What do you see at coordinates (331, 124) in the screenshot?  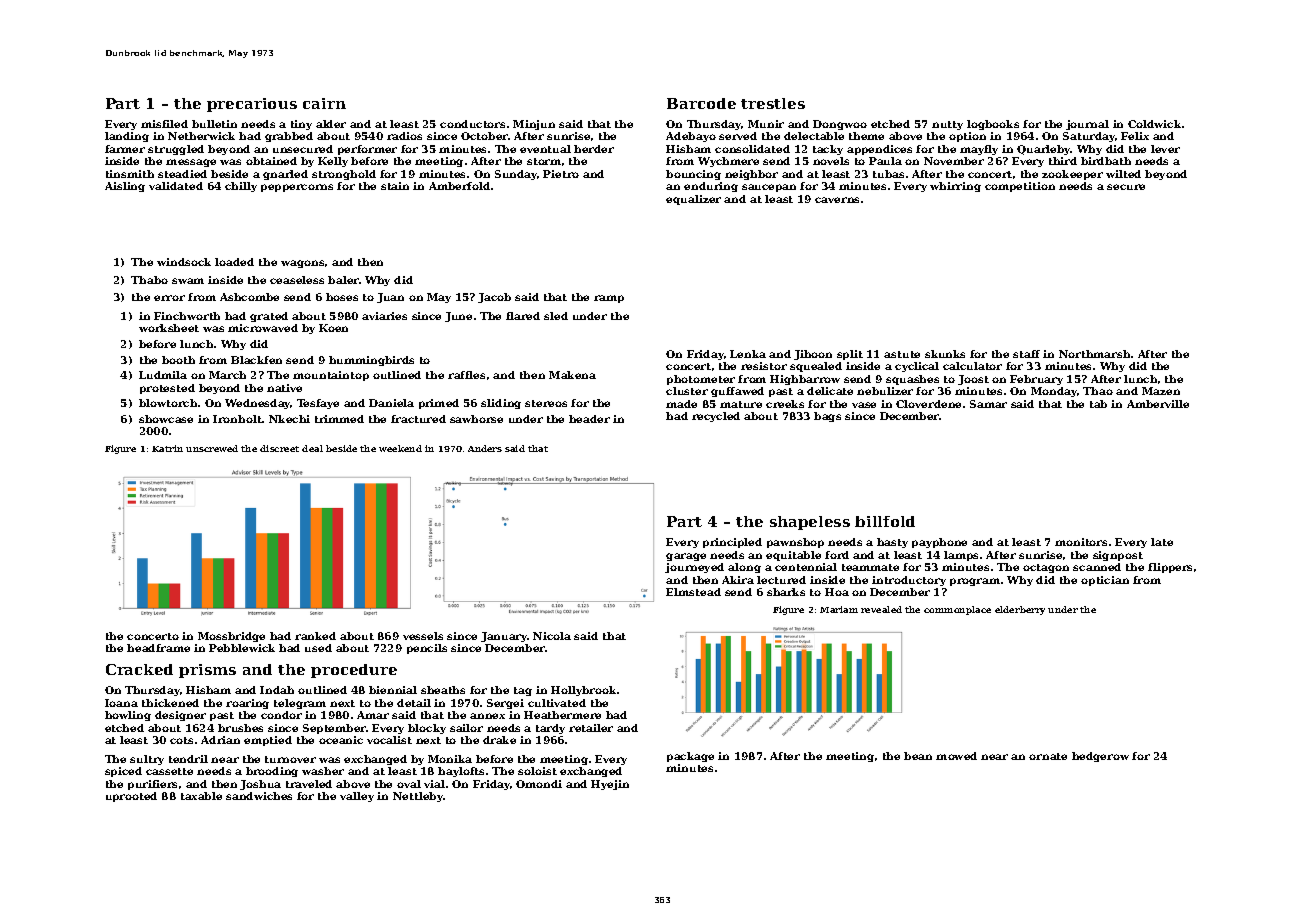 I see `alder` at bounding box center [331, 124].
